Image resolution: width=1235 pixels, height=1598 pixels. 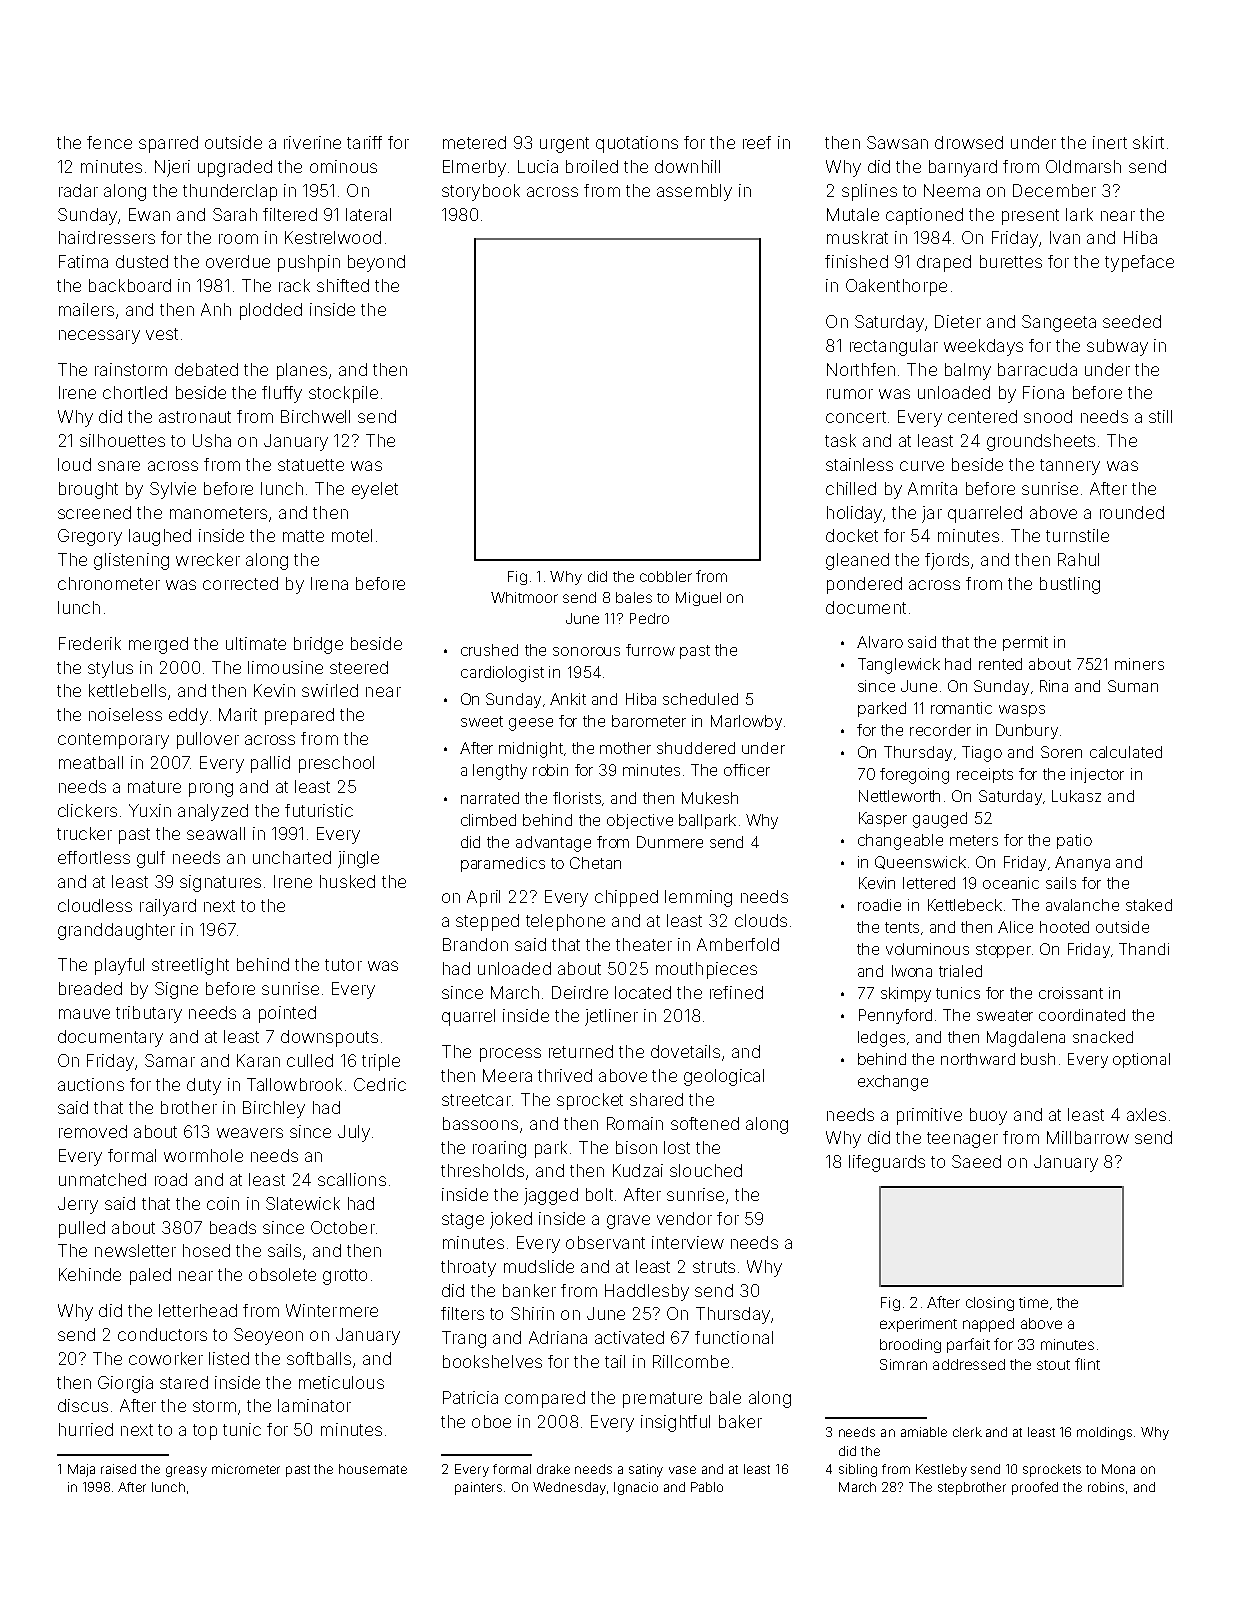 What do you see at coordinates (1146, 1114) in the document?
I see `axles` at bounding box center [1146, 1114].
